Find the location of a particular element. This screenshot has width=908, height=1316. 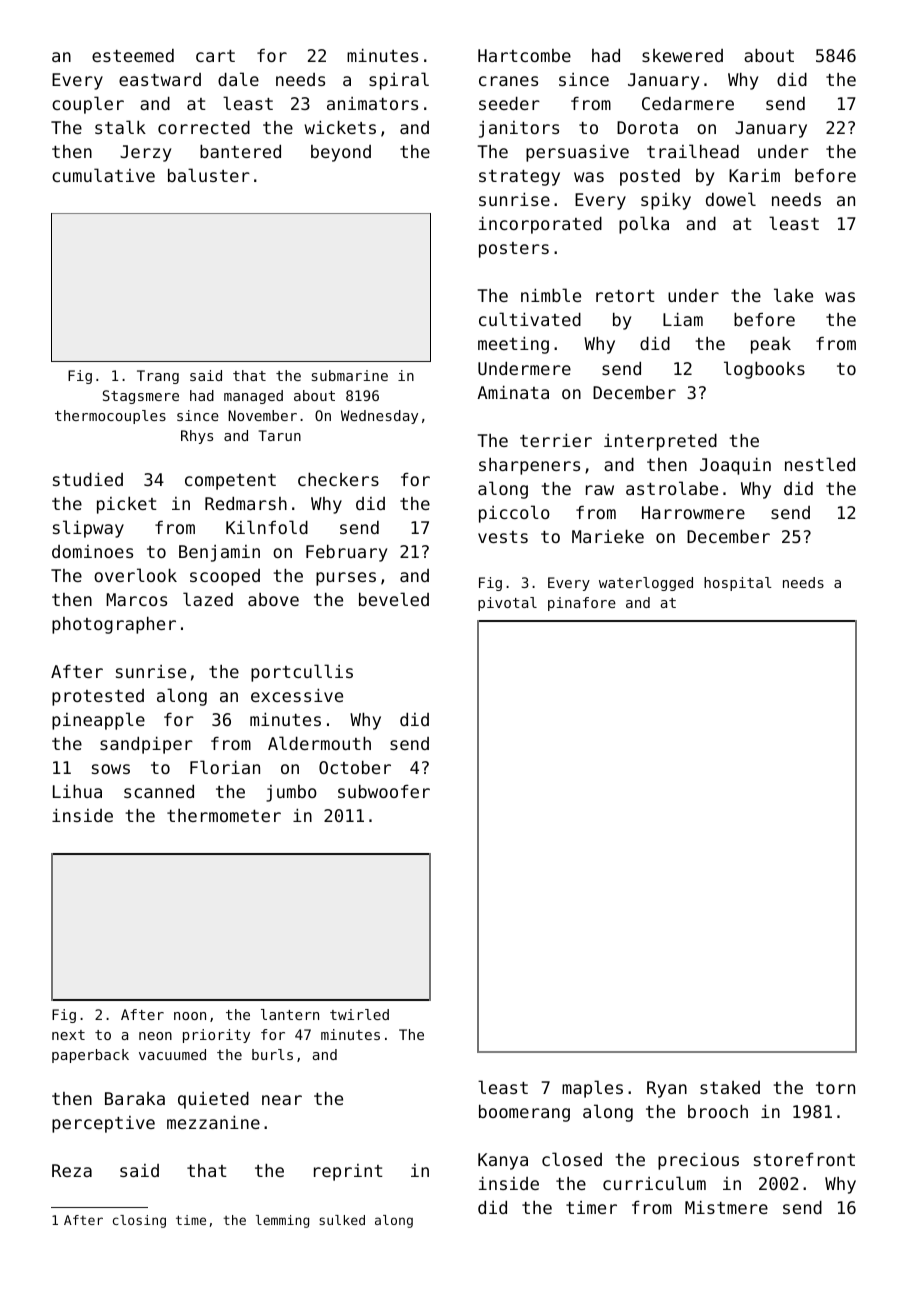

staked is located at coordinates (730, 1087).
